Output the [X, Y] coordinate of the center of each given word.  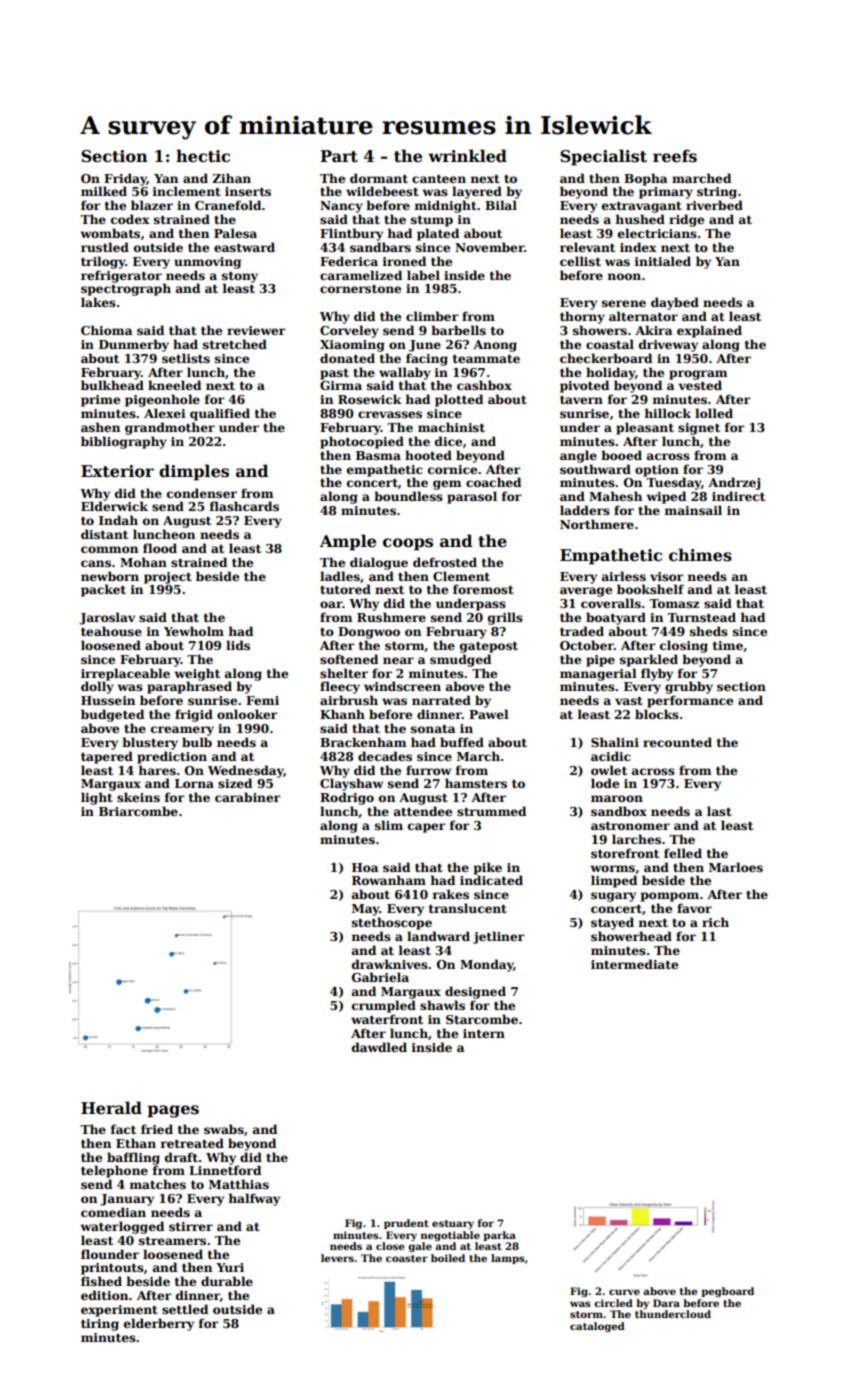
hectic [203, 156]
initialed [663, 261]
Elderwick [114, 506]
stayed [612, 923]
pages [173, 1111]
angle [578, 456]
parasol [472, 497]
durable [227, 1281]
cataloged [597, 1327]
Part [339, 156]
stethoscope [392, 923]
